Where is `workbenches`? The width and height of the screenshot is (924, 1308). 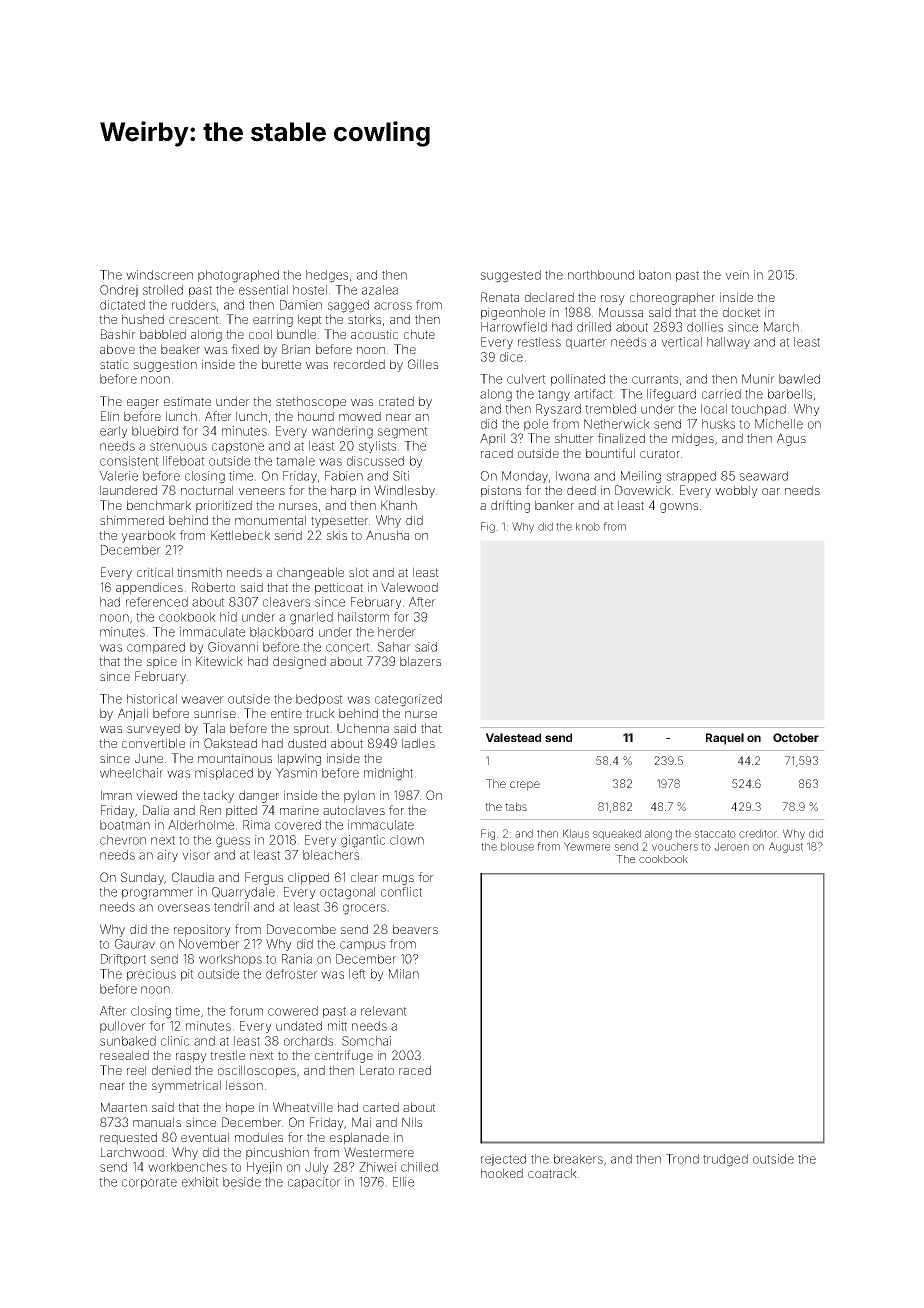
workbenches is located at coordinates (187, 1167).
